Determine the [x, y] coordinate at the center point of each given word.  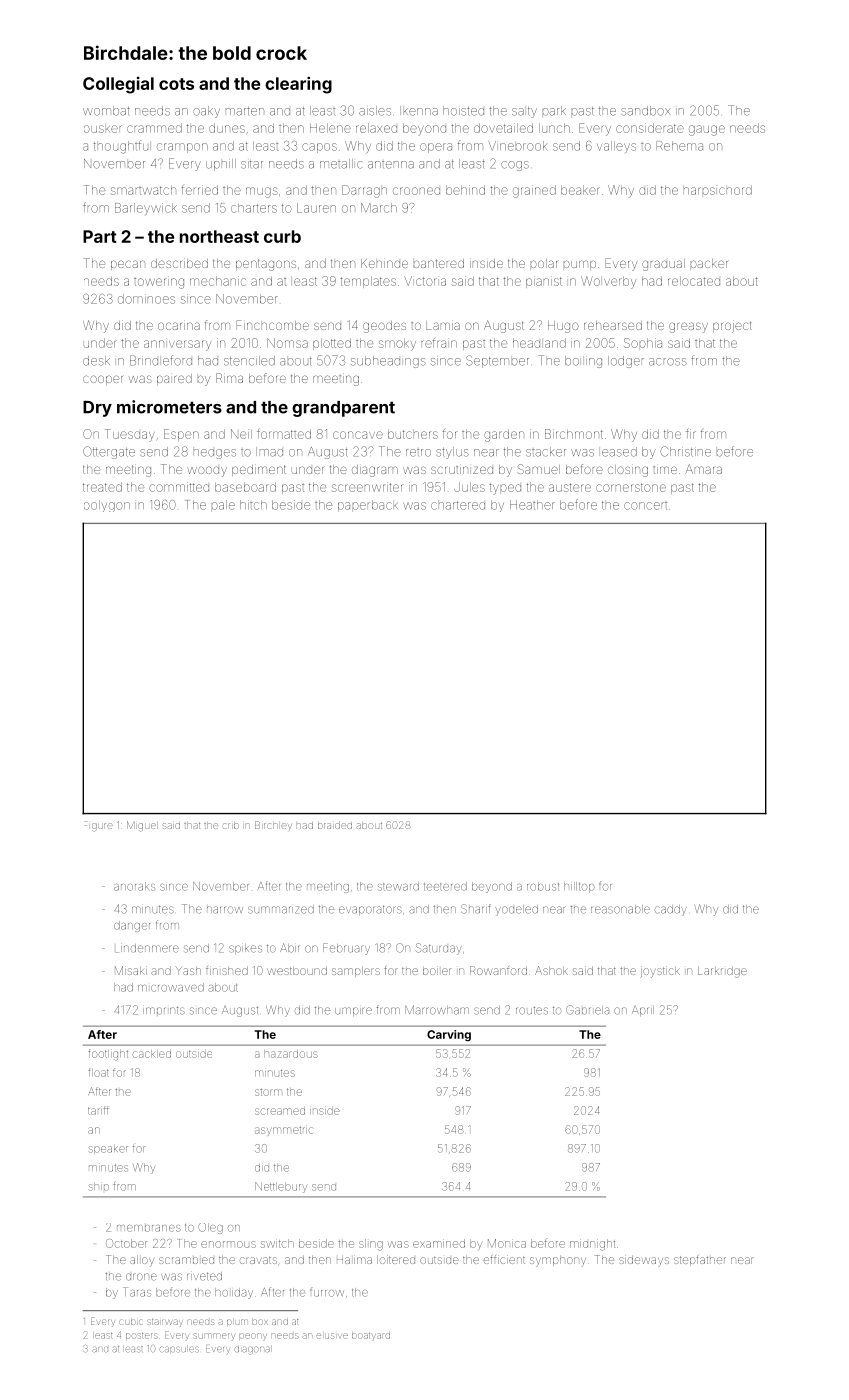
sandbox [645, 111]
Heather [532, 505]
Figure [98, 826]
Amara [703, 469]
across [668, 362]
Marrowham [437, 1010]
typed [505, 489]
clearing [298, 85]
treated [102, 487]
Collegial [118, 85]
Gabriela [587, 1010]
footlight [108, 1054]
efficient [504, 1259]
